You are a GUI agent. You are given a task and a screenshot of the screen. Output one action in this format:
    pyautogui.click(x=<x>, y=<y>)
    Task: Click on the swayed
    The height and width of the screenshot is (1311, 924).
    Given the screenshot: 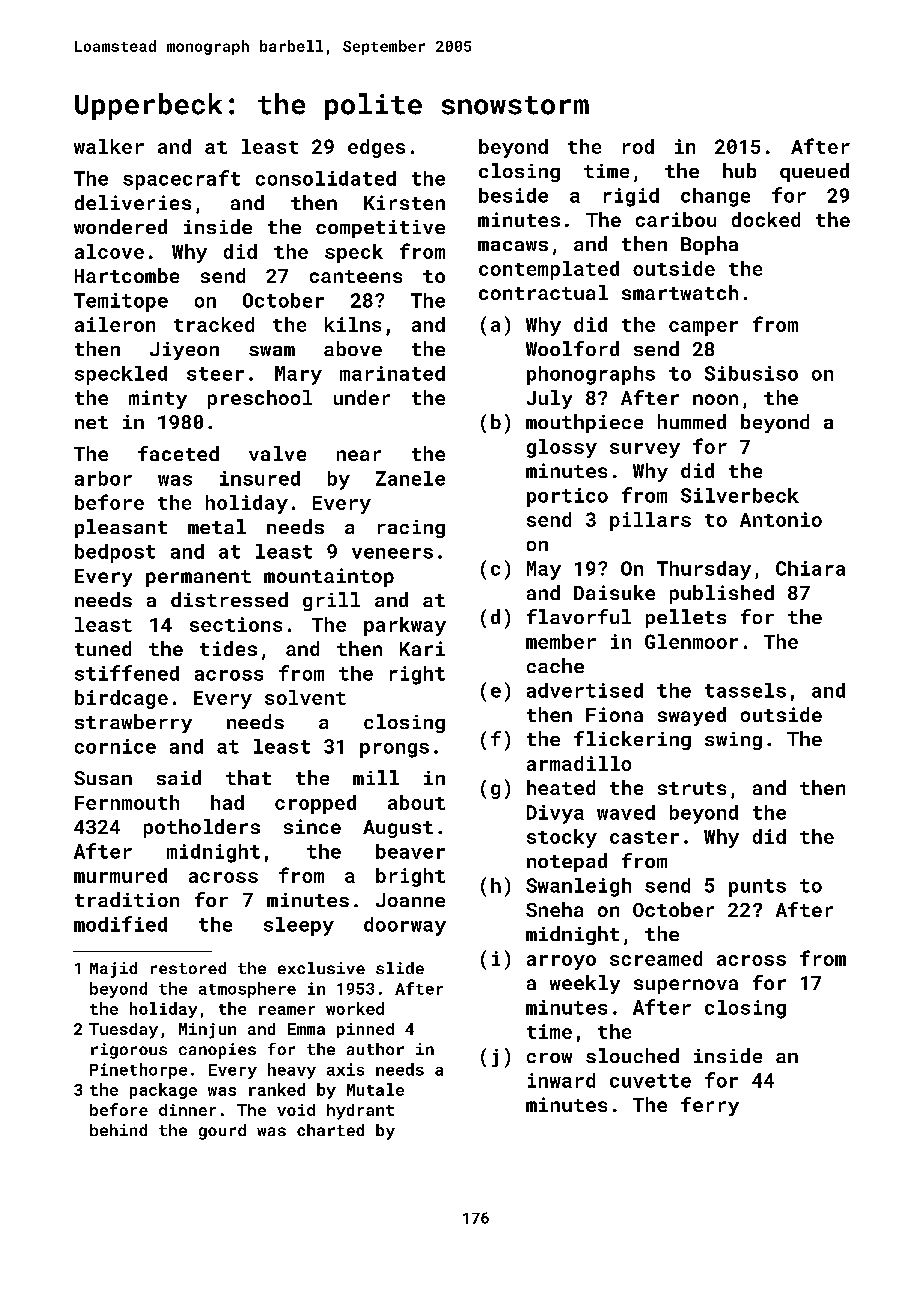 What is the action you would take?
    pyautogui.click(x=692, y=716)
